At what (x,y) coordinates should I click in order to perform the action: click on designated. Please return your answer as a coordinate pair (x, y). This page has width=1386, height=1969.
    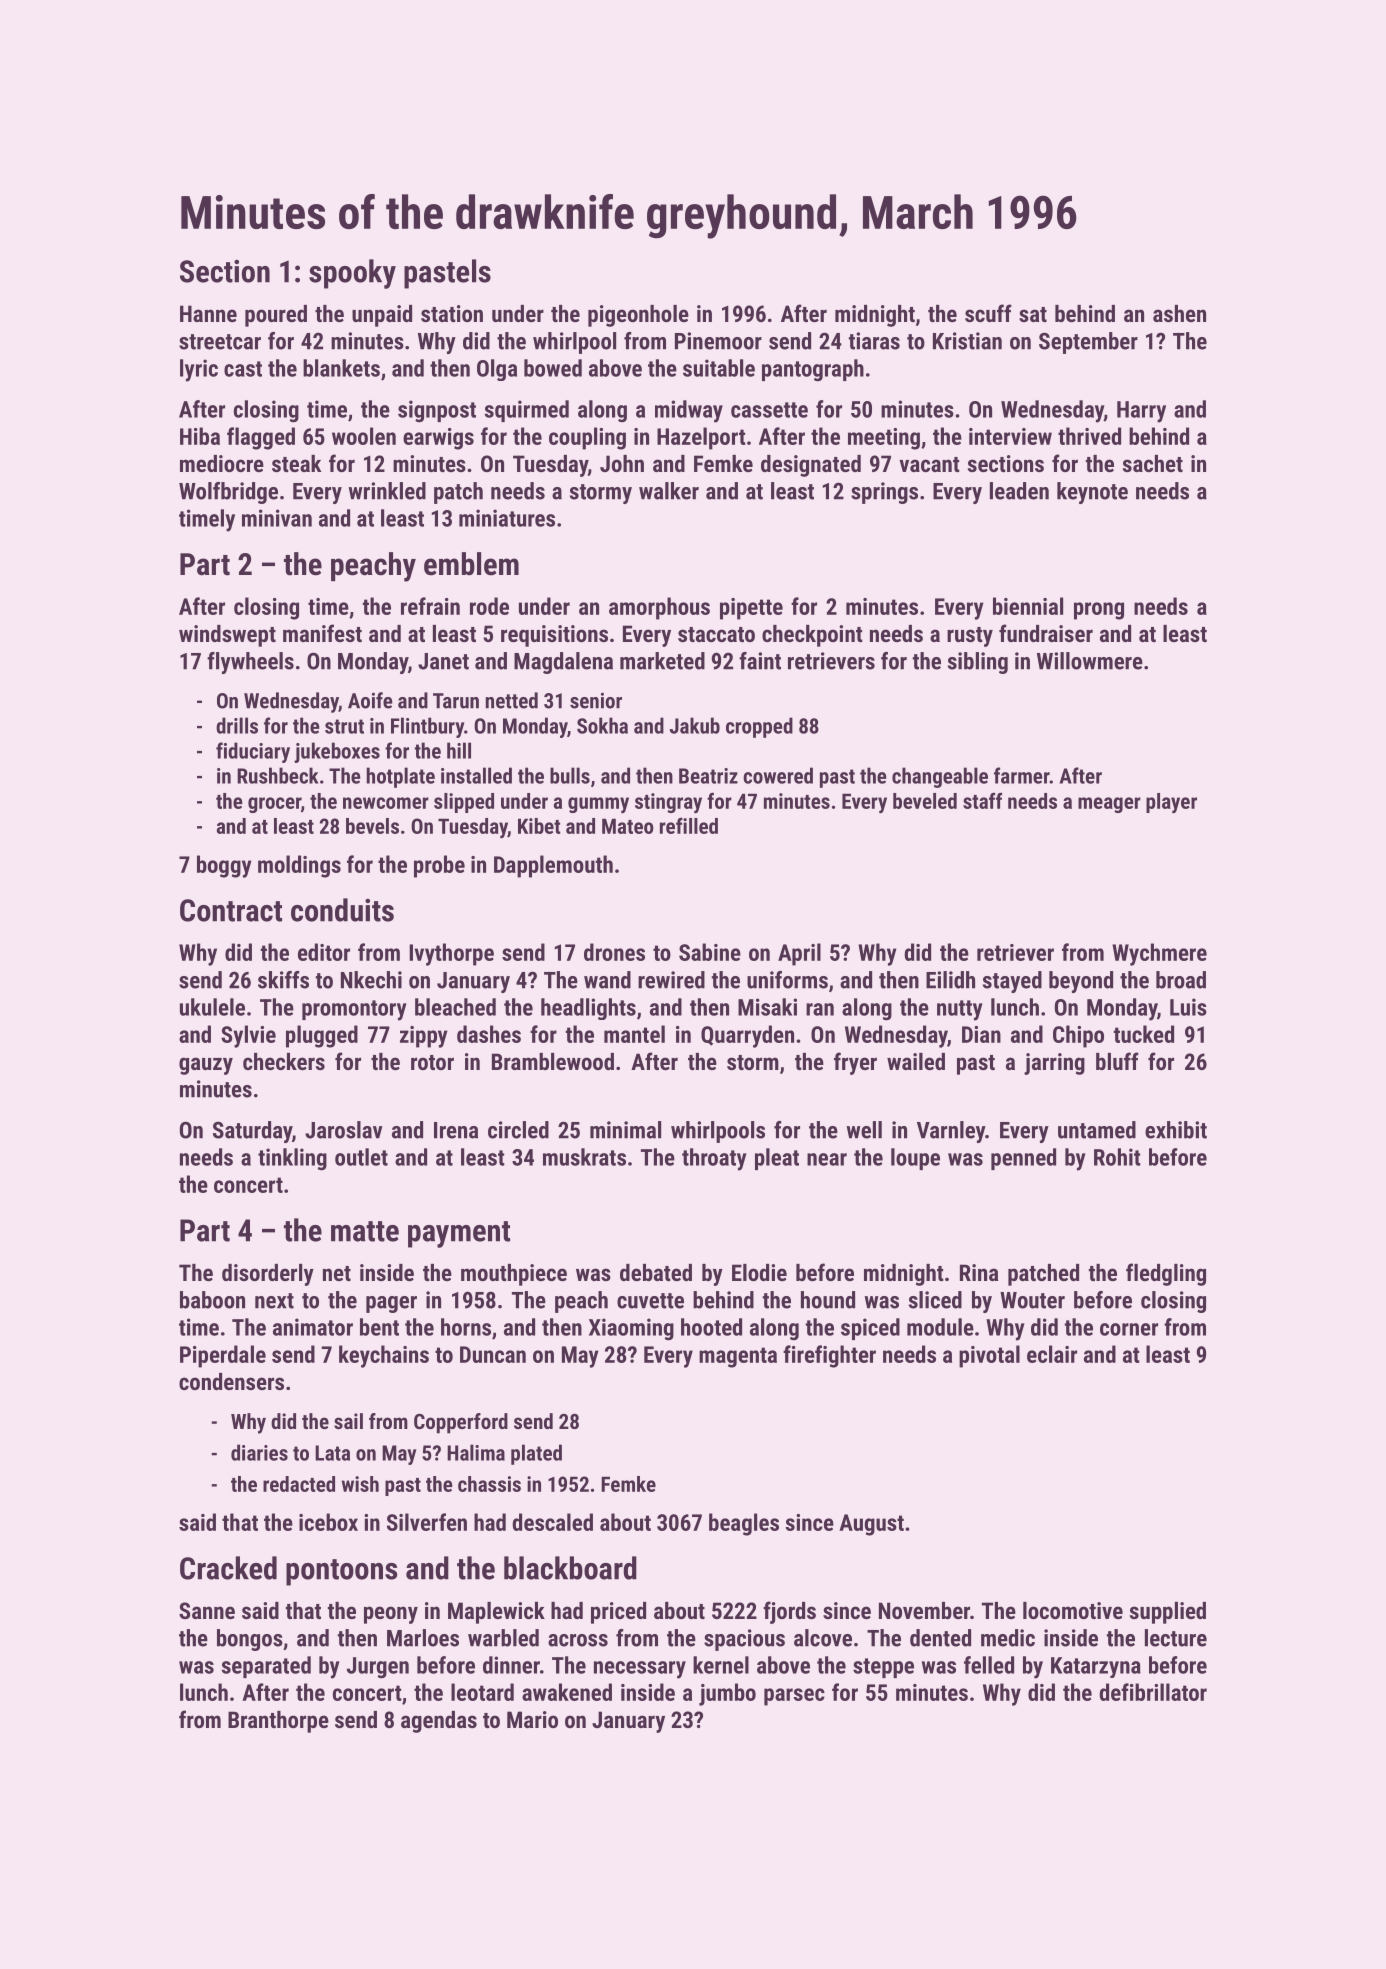
    Looking at the image, I should click on (811, 466).
